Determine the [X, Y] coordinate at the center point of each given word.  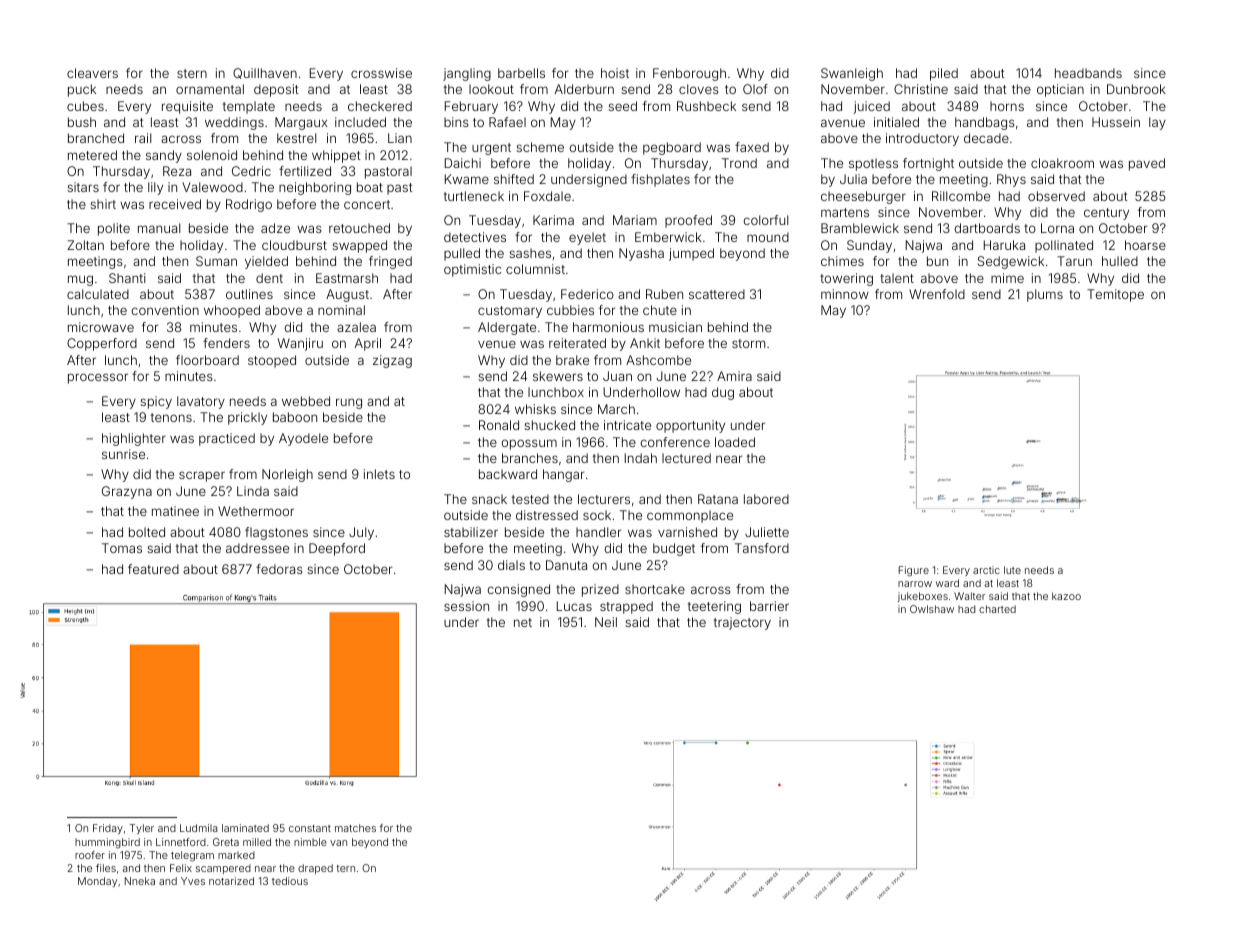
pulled [462, 254]
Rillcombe [961, 196]
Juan [617, 376]
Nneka [140, 881]
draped [315, 869]
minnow [845, 294]
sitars [83, 187]
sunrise [123, 454]
